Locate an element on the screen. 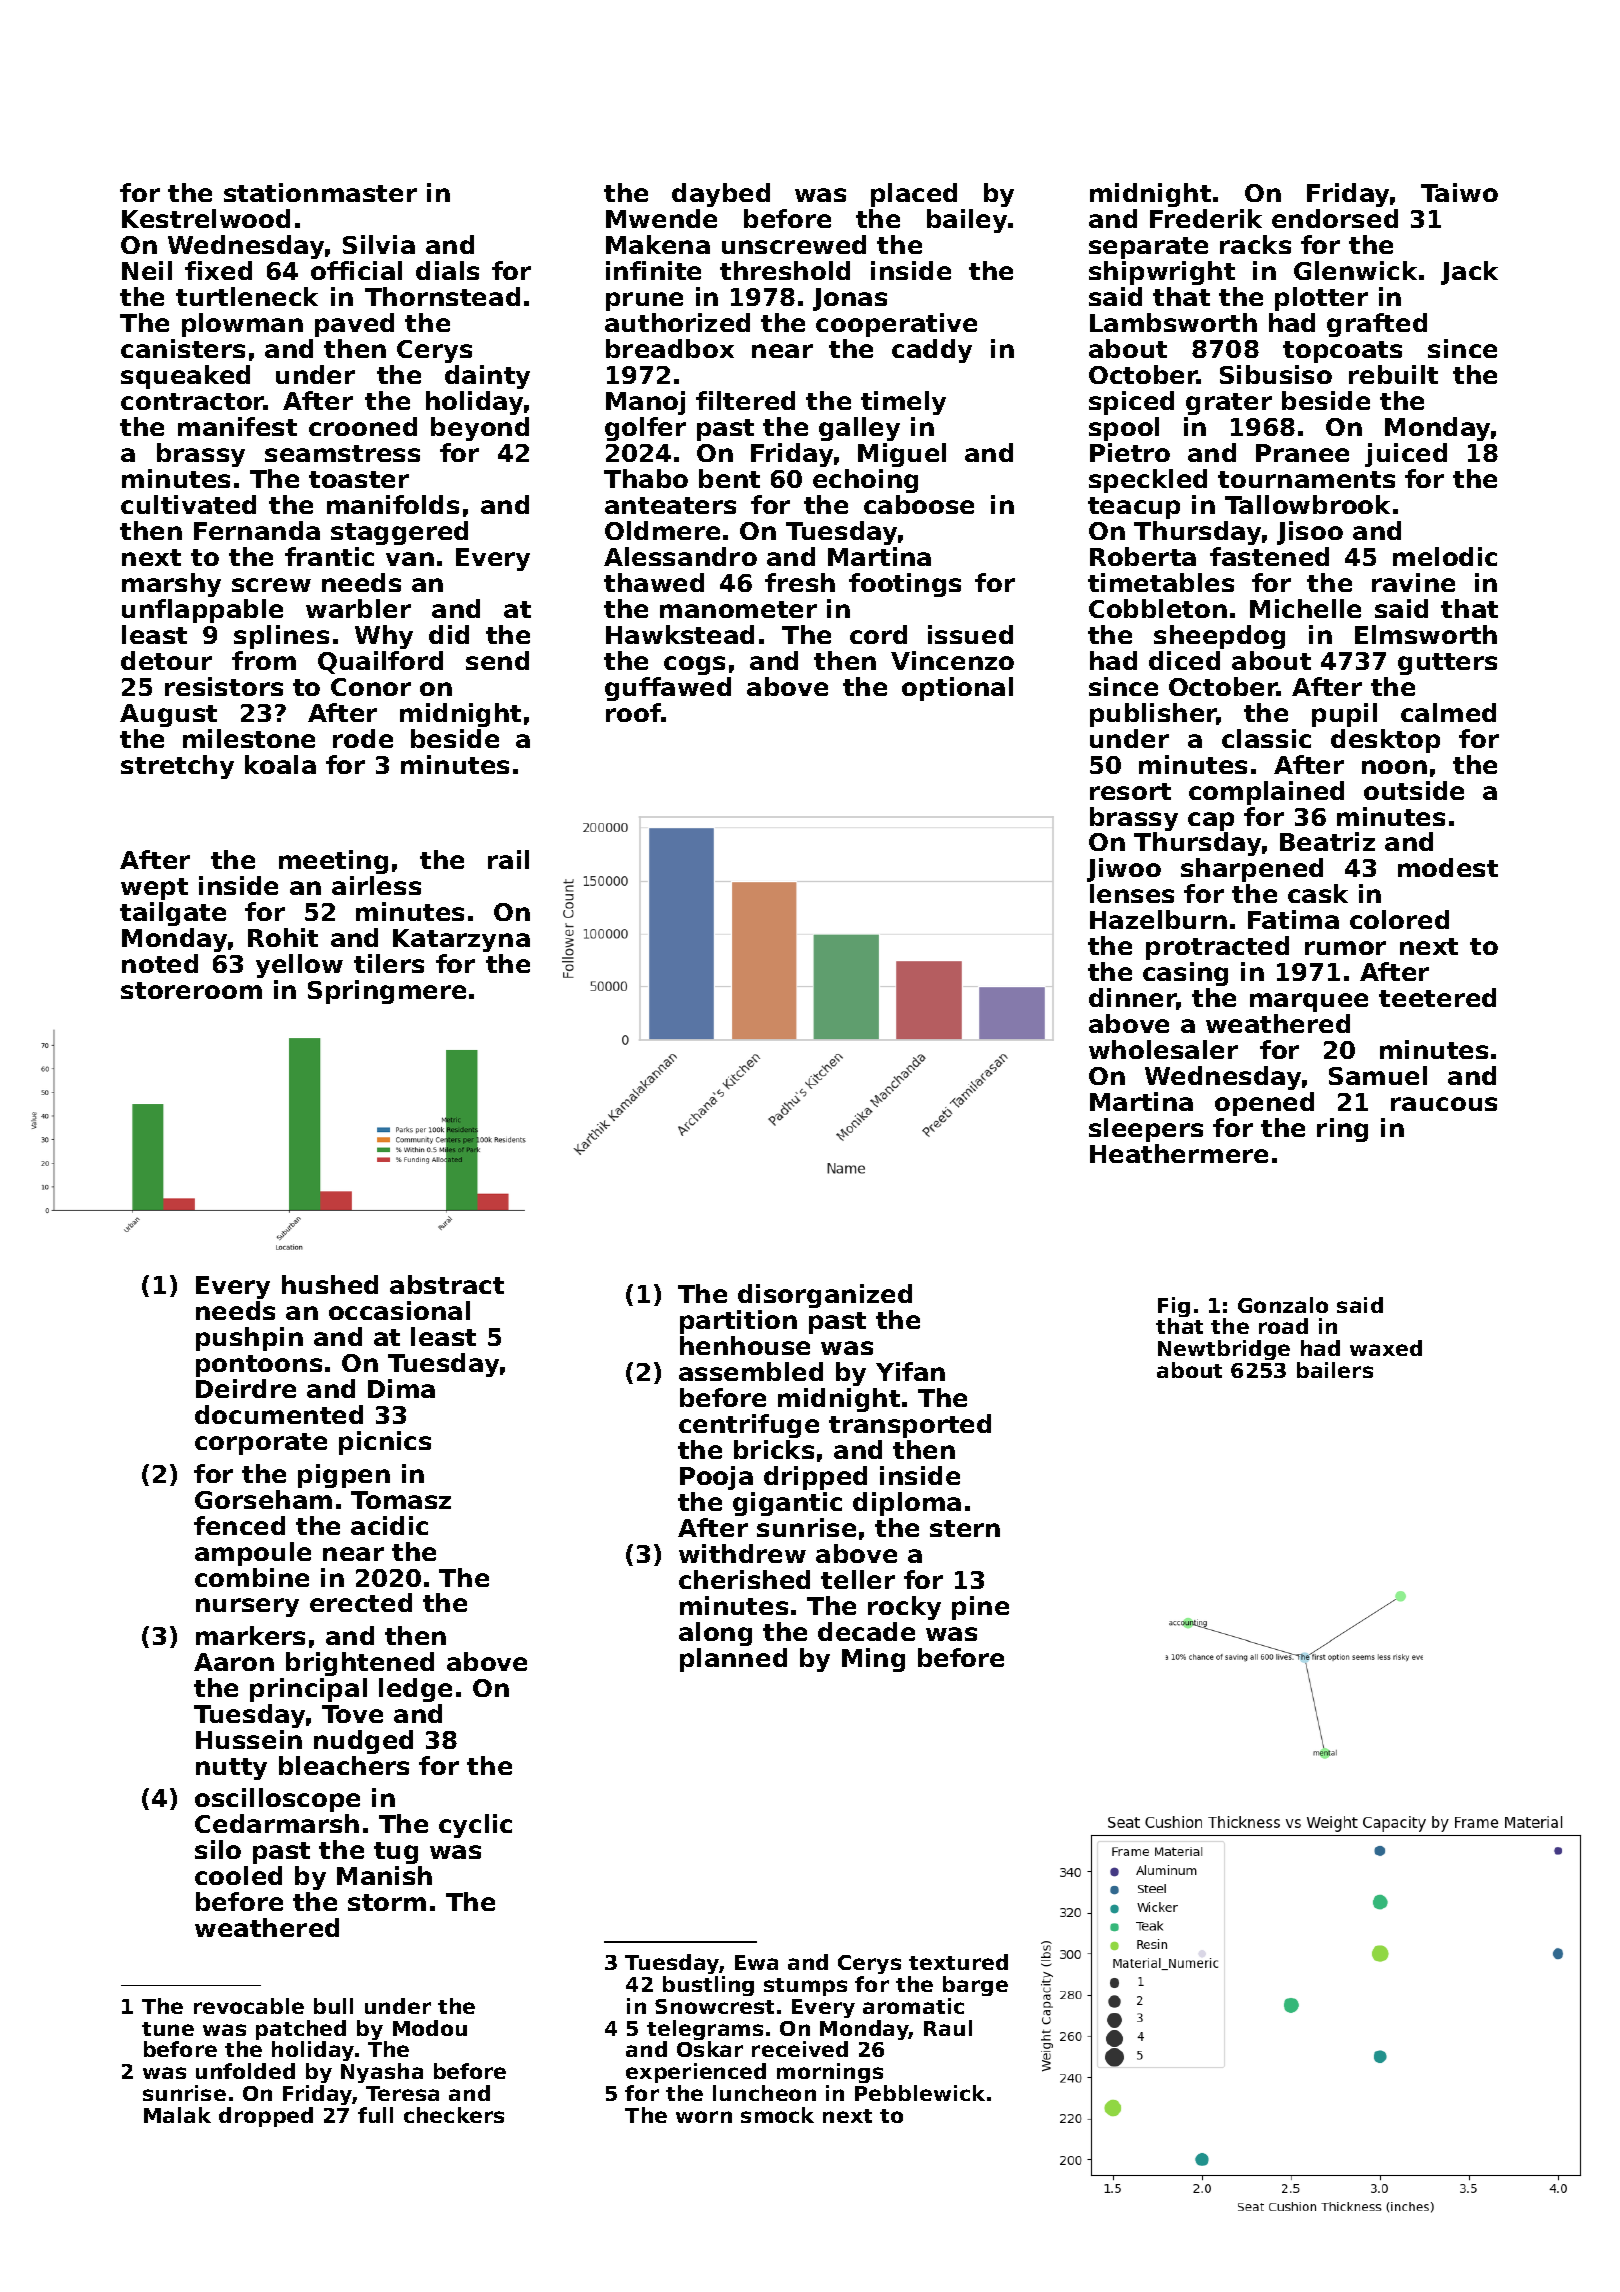 This screenshot has height=2292, width=1620. placed is located at coordinates (914, 195).
